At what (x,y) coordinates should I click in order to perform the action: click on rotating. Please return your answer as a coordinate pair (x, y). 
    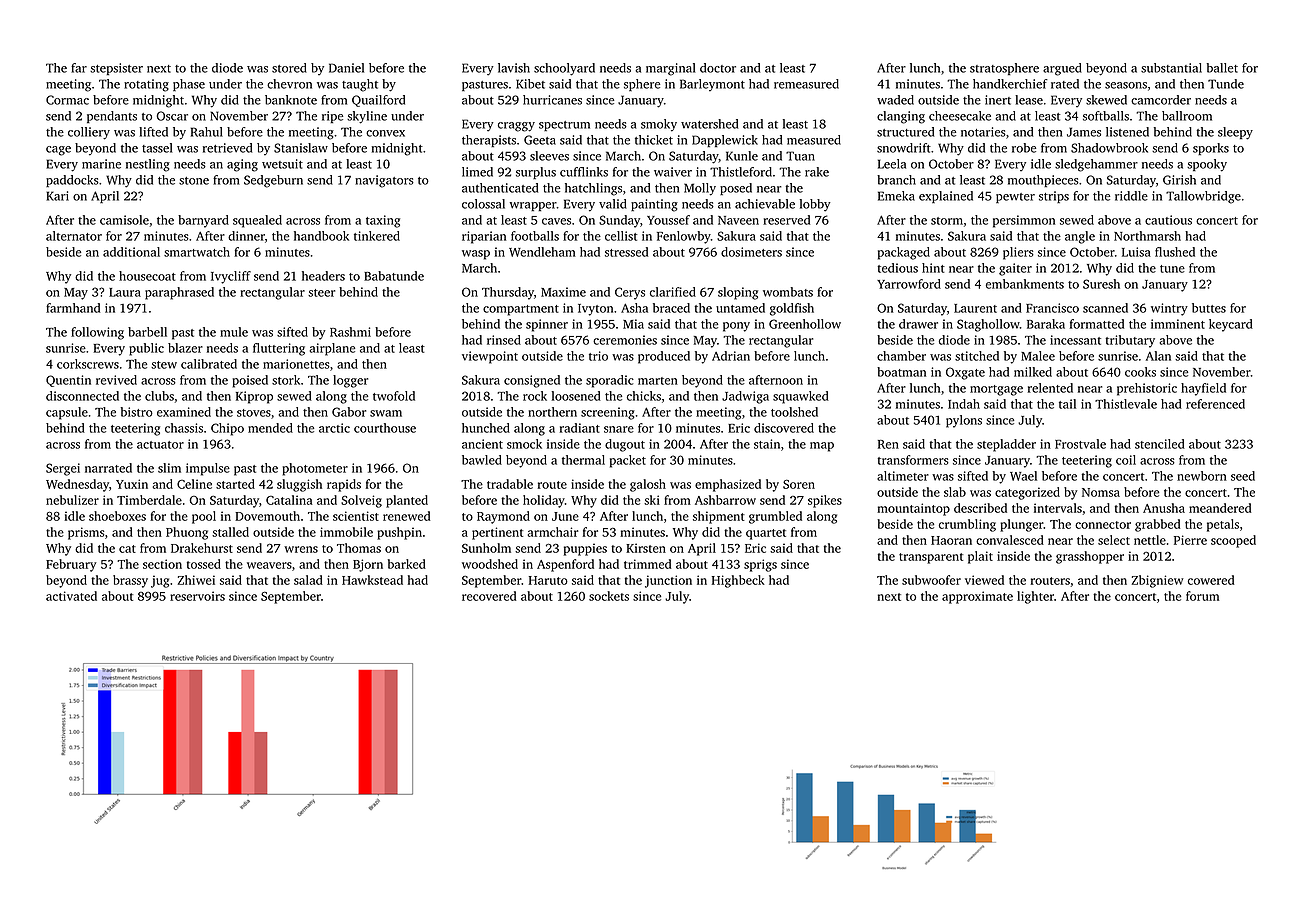
    Looking at the image, I should click on (146, 85).
